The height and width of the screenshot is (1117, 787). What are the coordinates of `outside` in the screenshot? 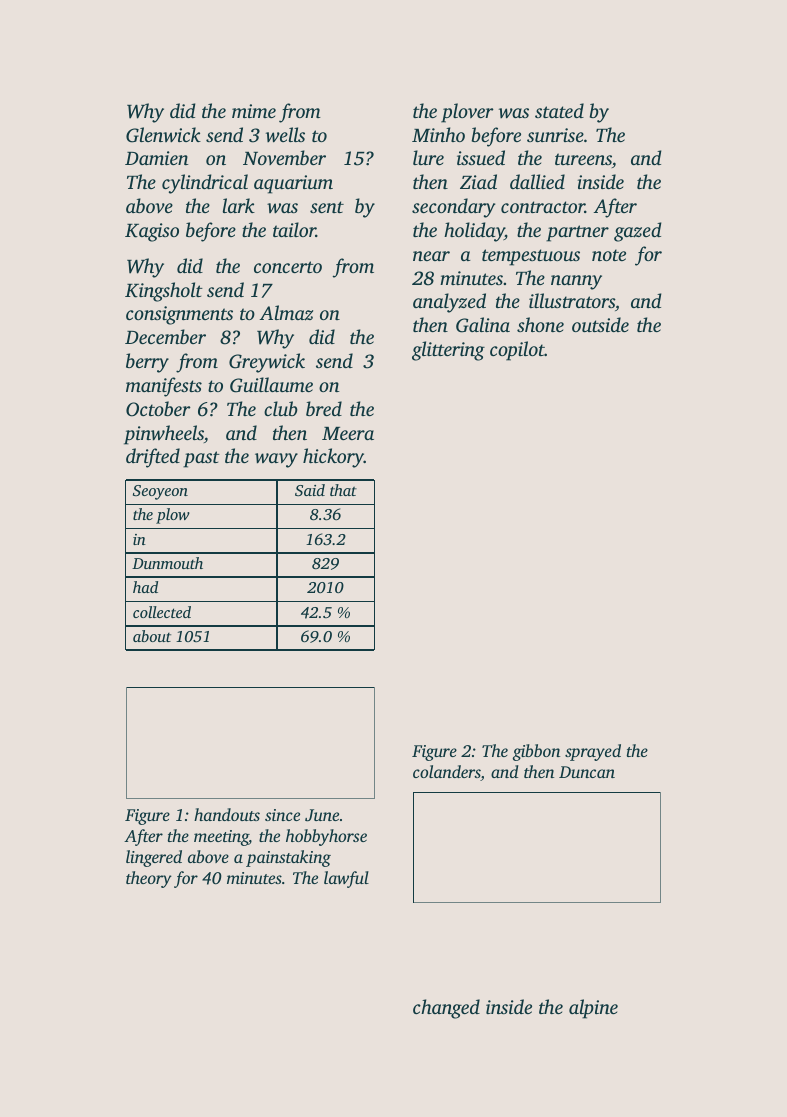 It's located at (600, 324).
